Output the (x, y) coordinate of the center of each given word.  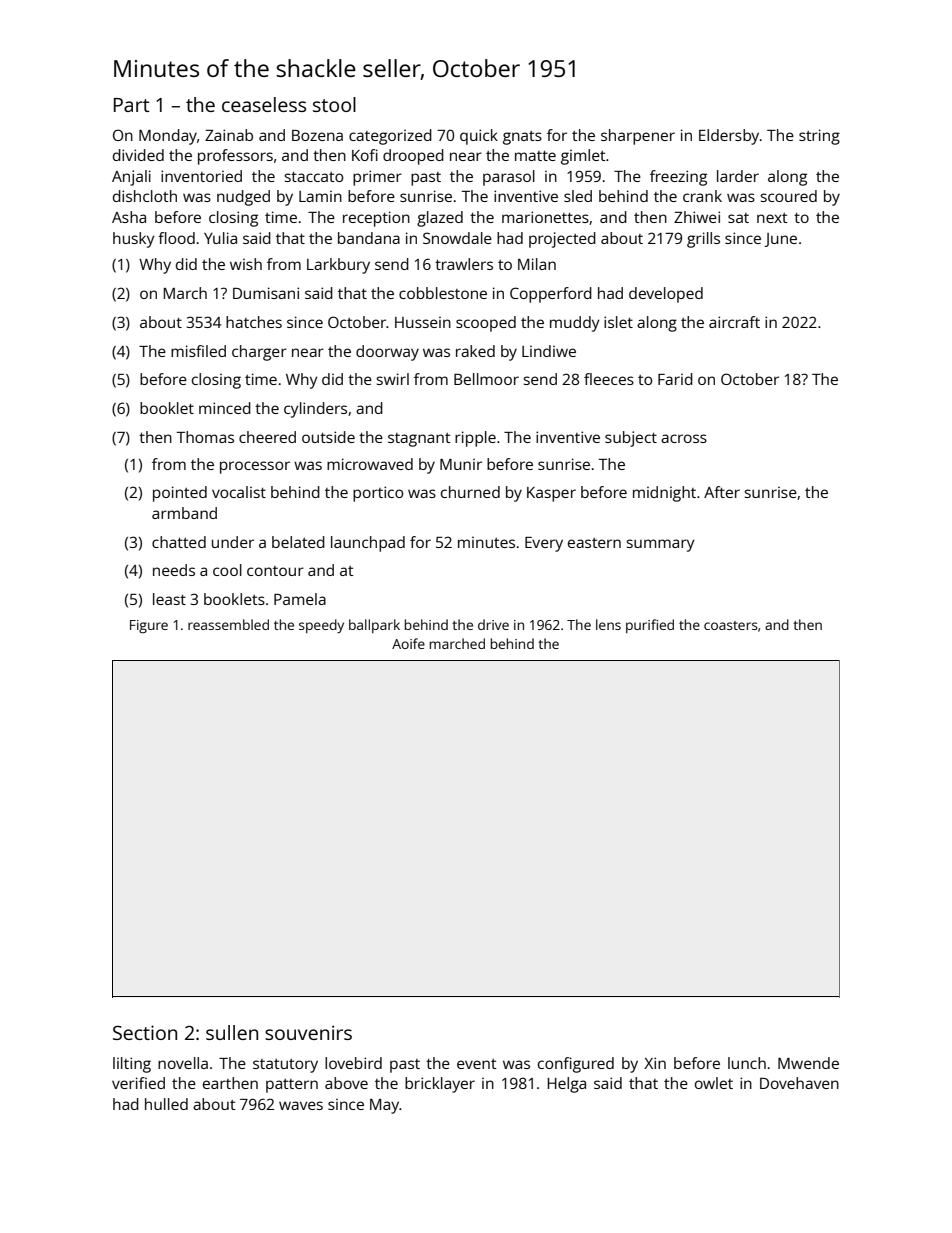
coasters (731, 625)
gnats (522, 138)
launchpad (368, 544)
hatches (254, 322)
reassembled (228, 624)
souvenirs (308, 1032)
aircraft (734, 322)
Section (145, 1032)
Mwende (808, 1063)
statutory (285, 1066)
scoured (788, 196)
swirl (392, 379)
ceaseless (264, 104)
